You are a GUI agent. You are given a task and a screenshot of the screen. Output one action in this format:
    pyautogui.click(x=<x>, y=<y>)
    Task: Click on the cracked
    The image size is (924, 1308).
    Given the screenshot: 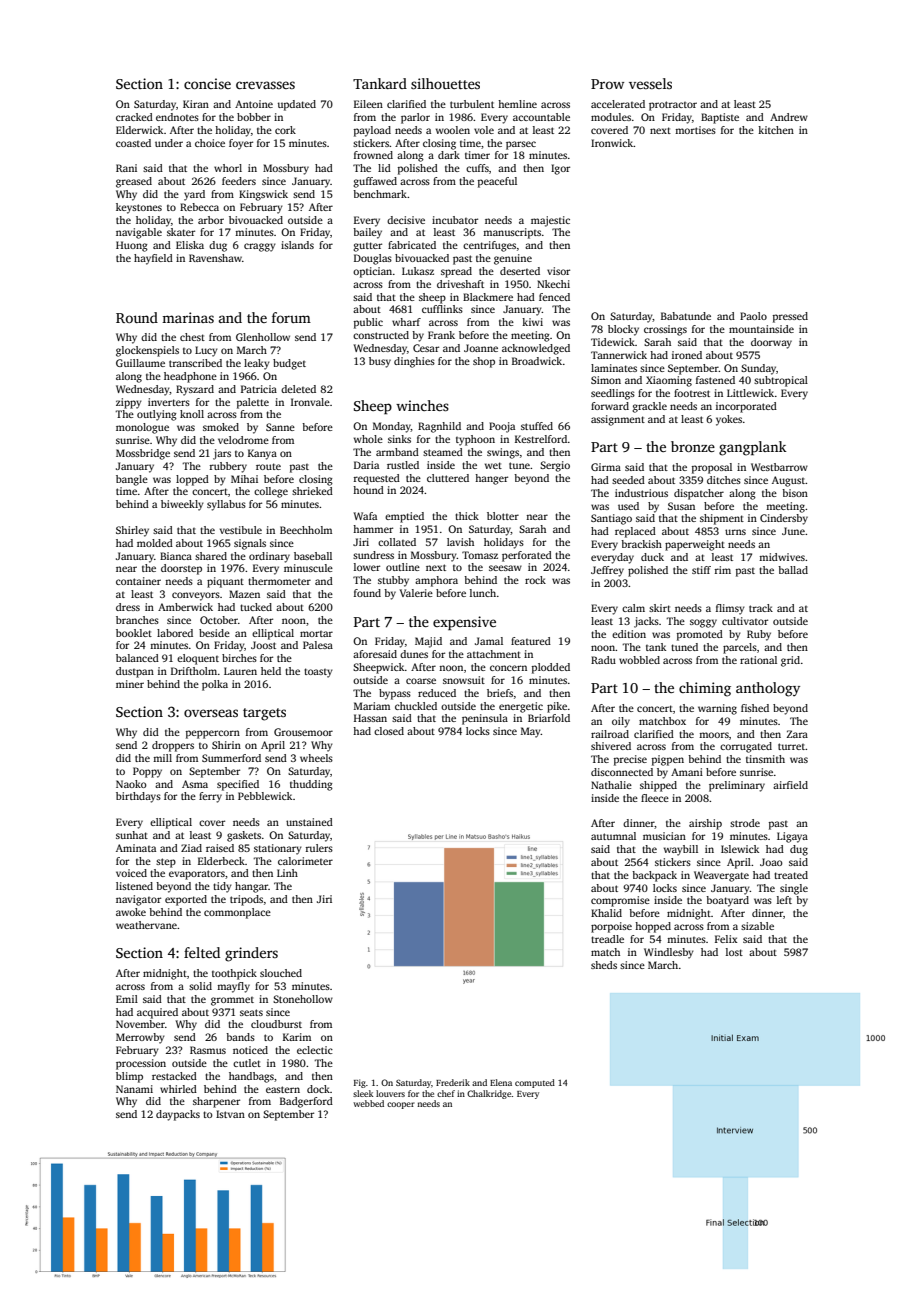 What is the action you would take?
    pyautogui.click(x=134, y=117)
